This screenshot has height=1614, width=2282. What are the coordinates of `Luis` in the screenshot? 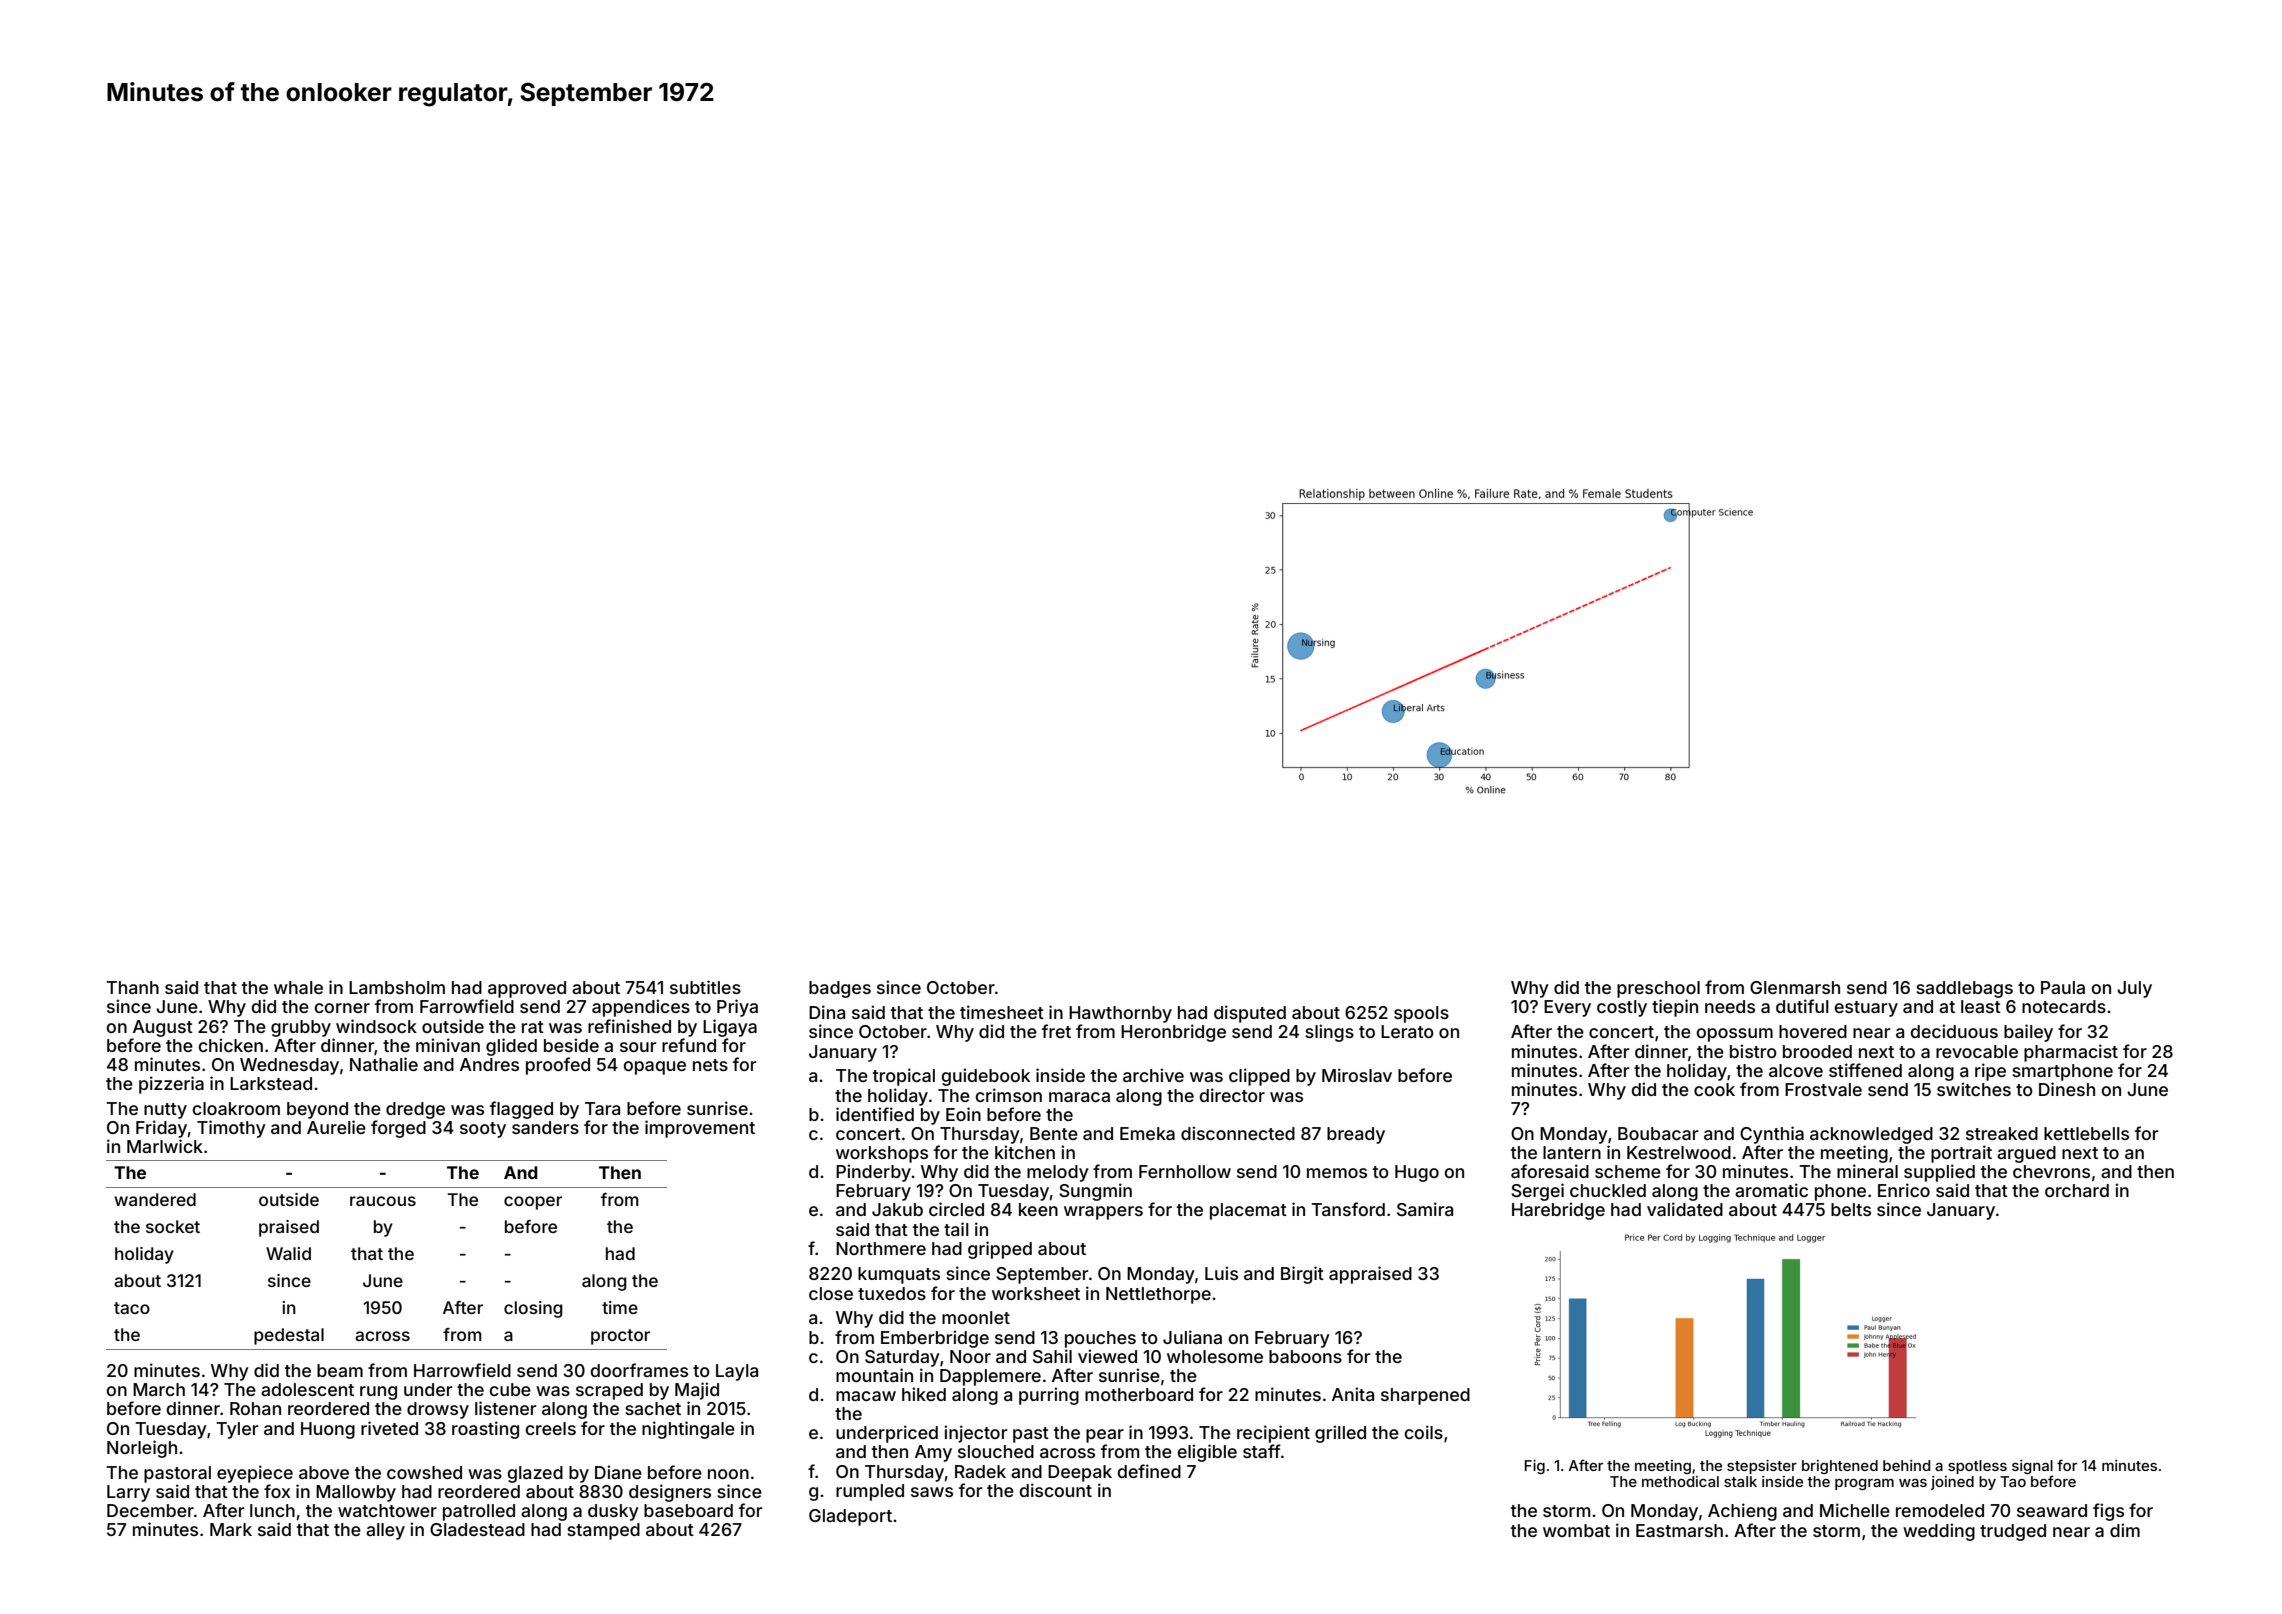 It's located at (1221, 1273).
